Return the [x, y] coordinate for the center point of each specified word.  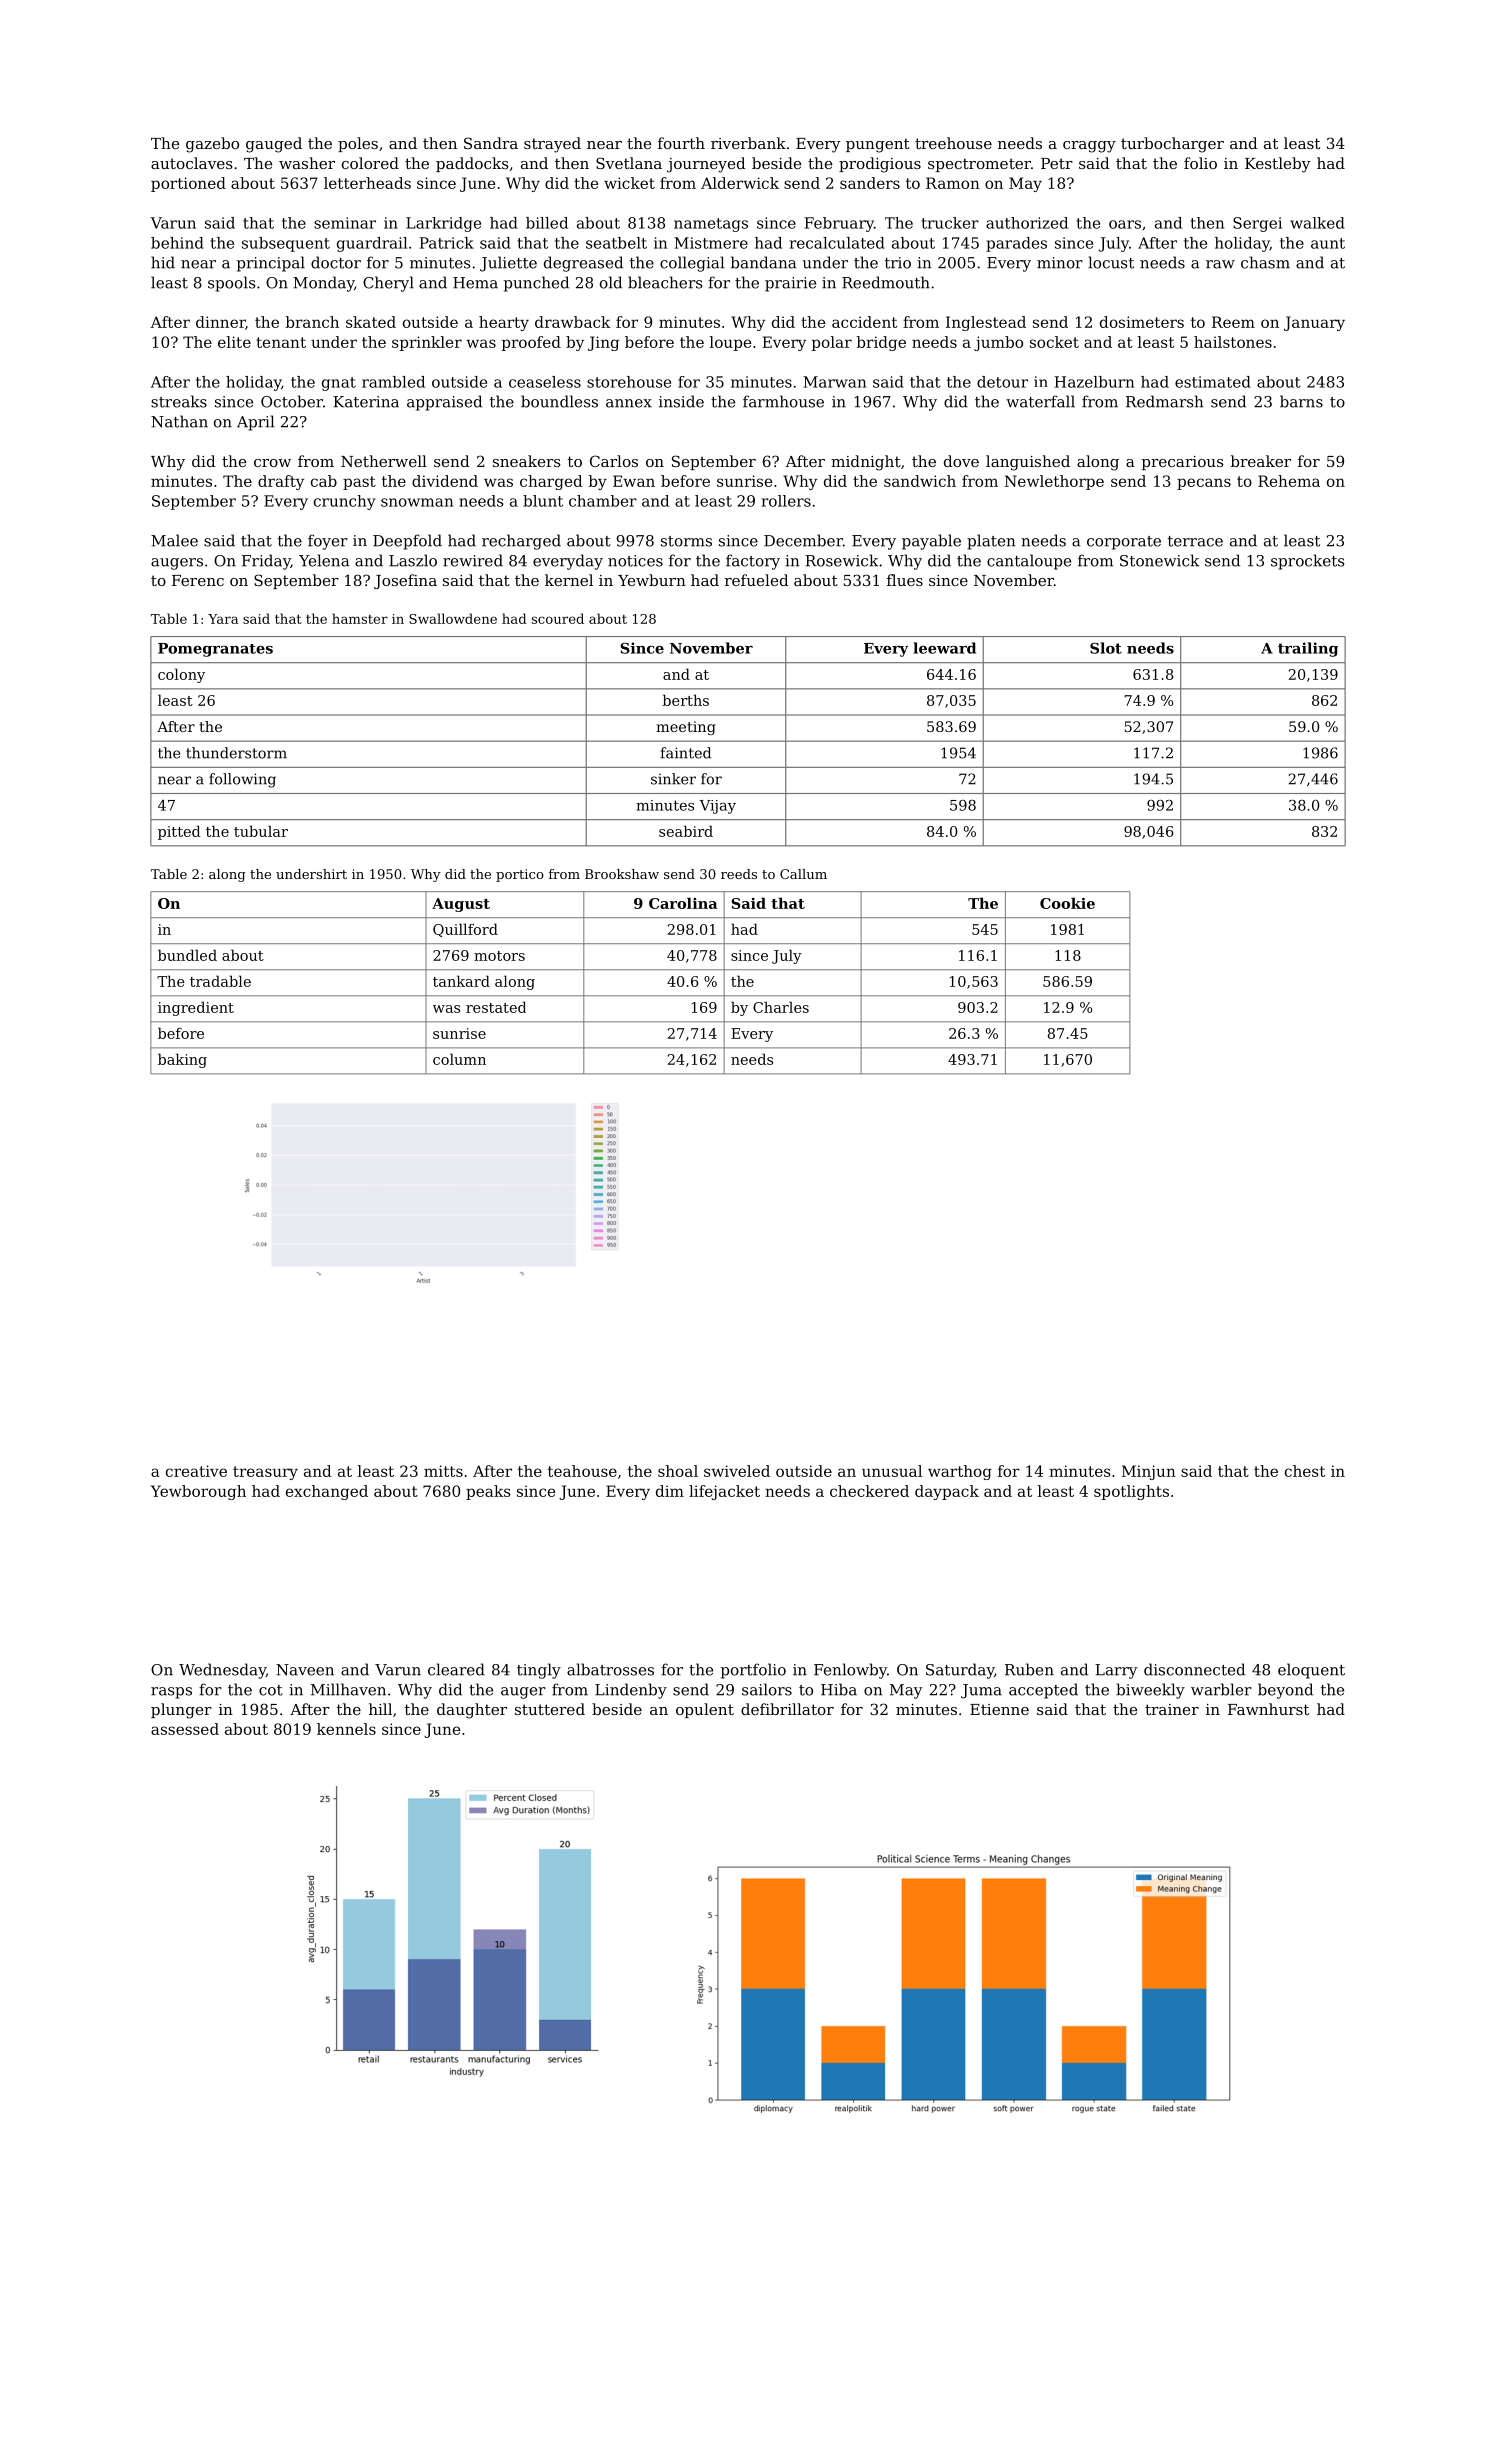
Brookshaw [622, 874]
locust [1111, 262]
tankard [461, 981]
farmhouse [783, 401]
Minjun [1149, 1472]
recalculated [837, 243]
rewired [473, 560]
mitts [443, 1471]
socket [1054, 342]
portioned [188, 184]
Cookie [1067, 903]
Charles [781, 1007]
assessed [185, 1729]
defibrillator [787, 1709]
